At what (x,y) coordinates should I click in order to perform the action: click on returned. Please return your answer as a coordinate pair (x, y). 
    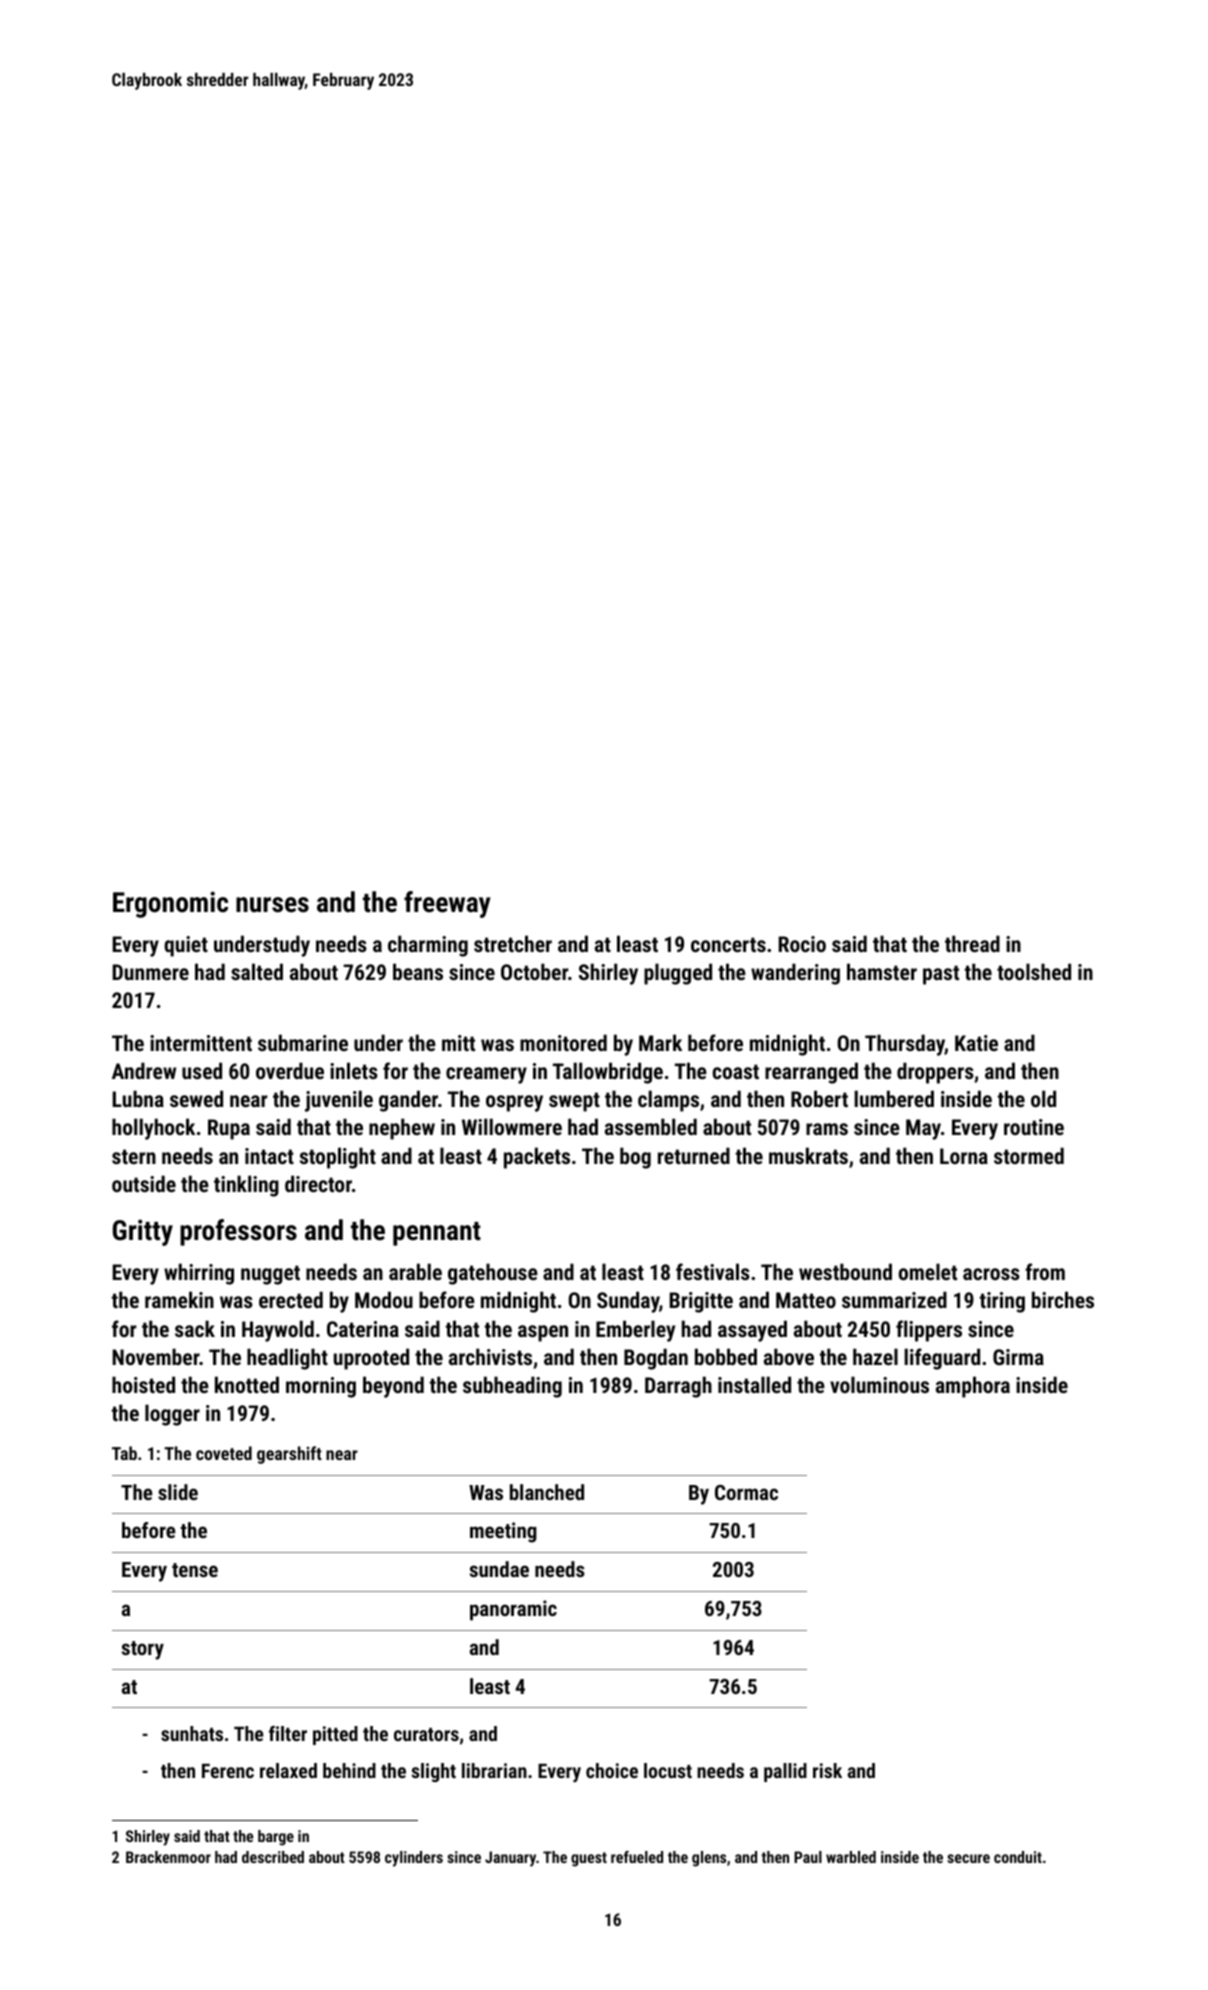
    Looking at the image, I should click on (694, 1155).
